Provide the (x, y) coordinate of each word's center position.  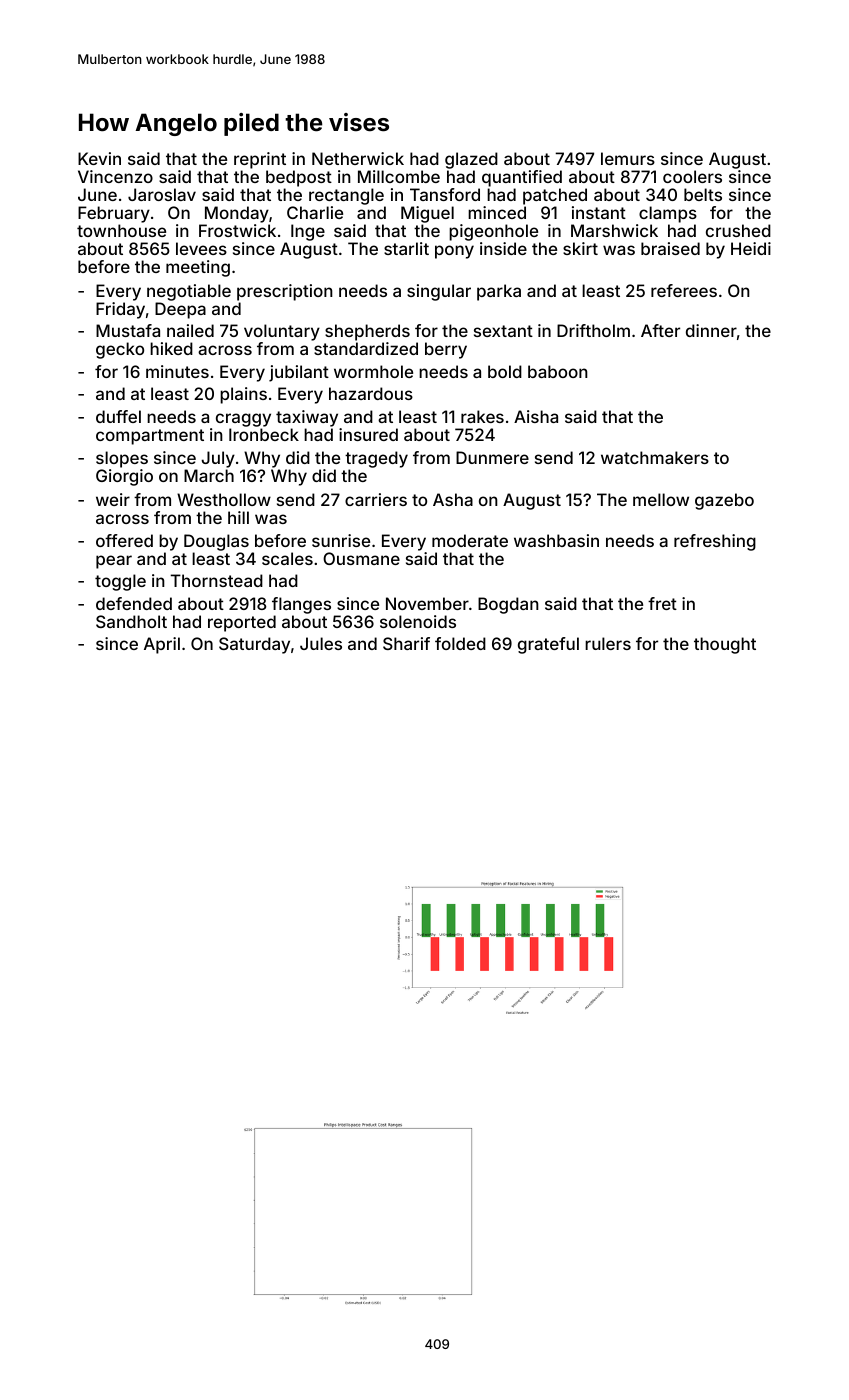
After (660, 330)
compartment (150, 437)
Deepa (180, 310)
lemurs (628, 158)
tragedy (376, 459)
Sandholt (131, 621)
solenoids (418, 621)
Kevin (99, 158)
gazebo (724, 501)
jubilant (299, 373)
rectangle (346, 196)
